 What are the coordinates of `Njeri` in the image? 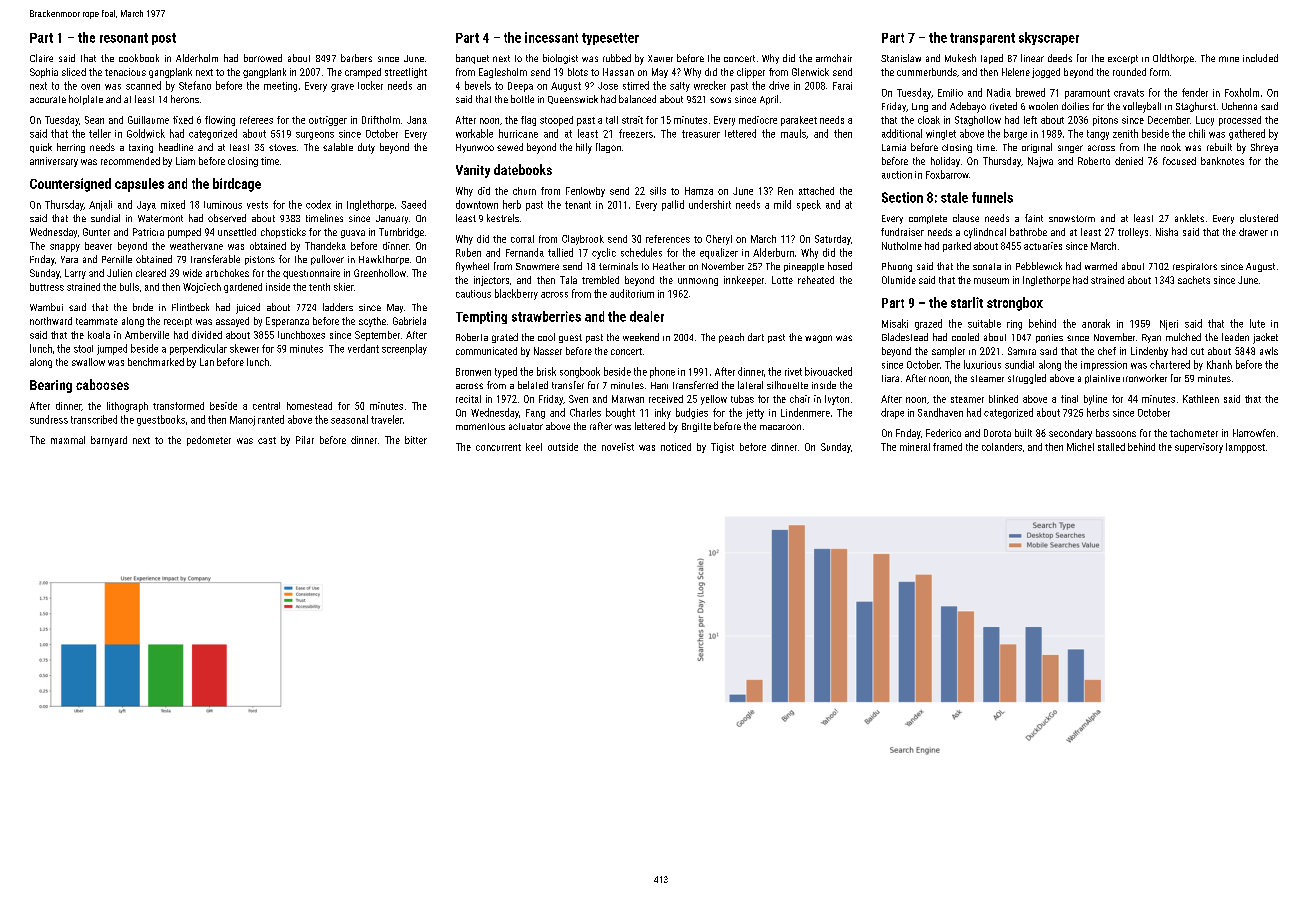 It's located at (1169, 325).
